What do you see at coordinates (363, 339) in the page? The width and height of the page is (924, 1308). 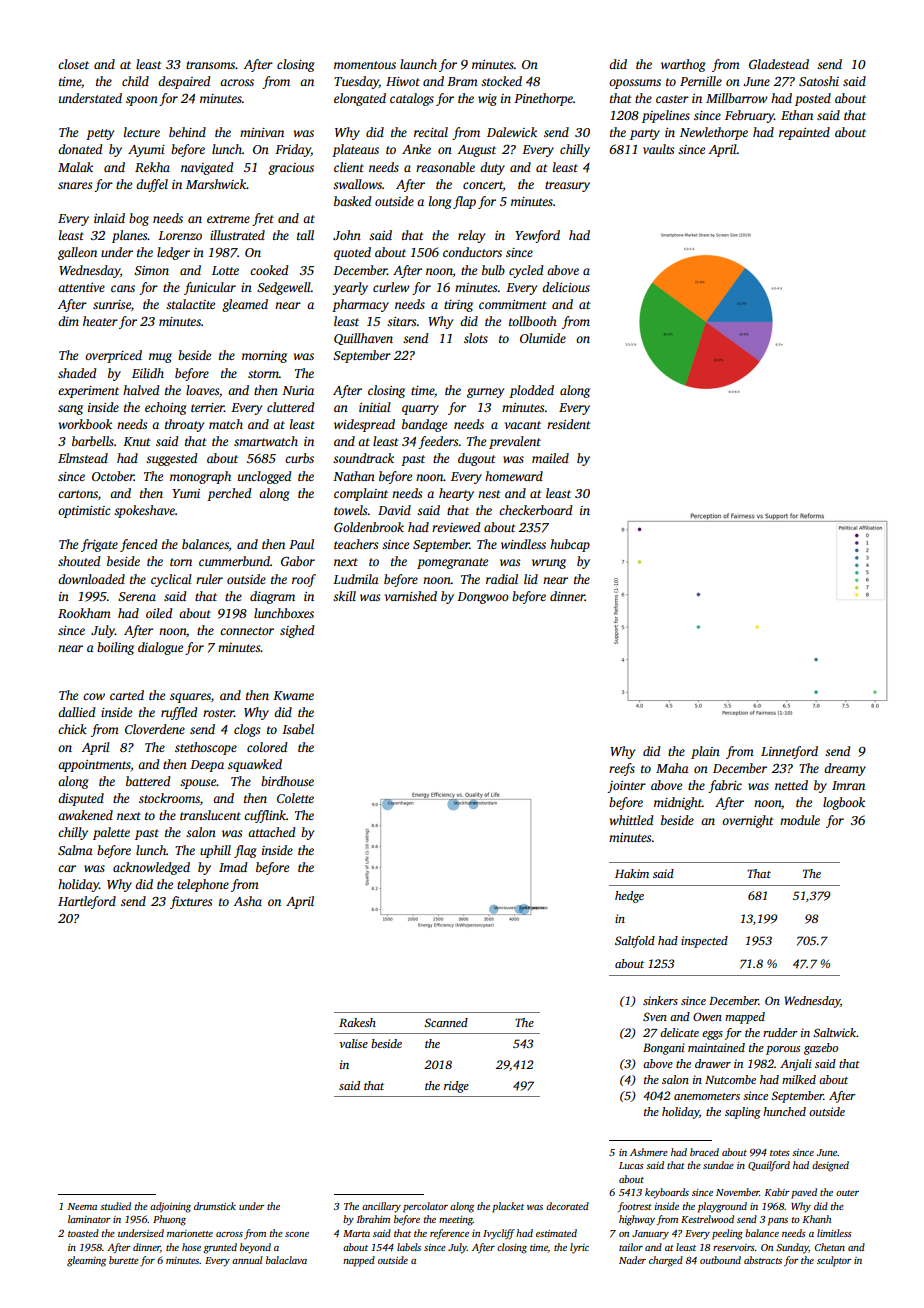 I see `Quillhaven` at bounding box center [363, 339].
